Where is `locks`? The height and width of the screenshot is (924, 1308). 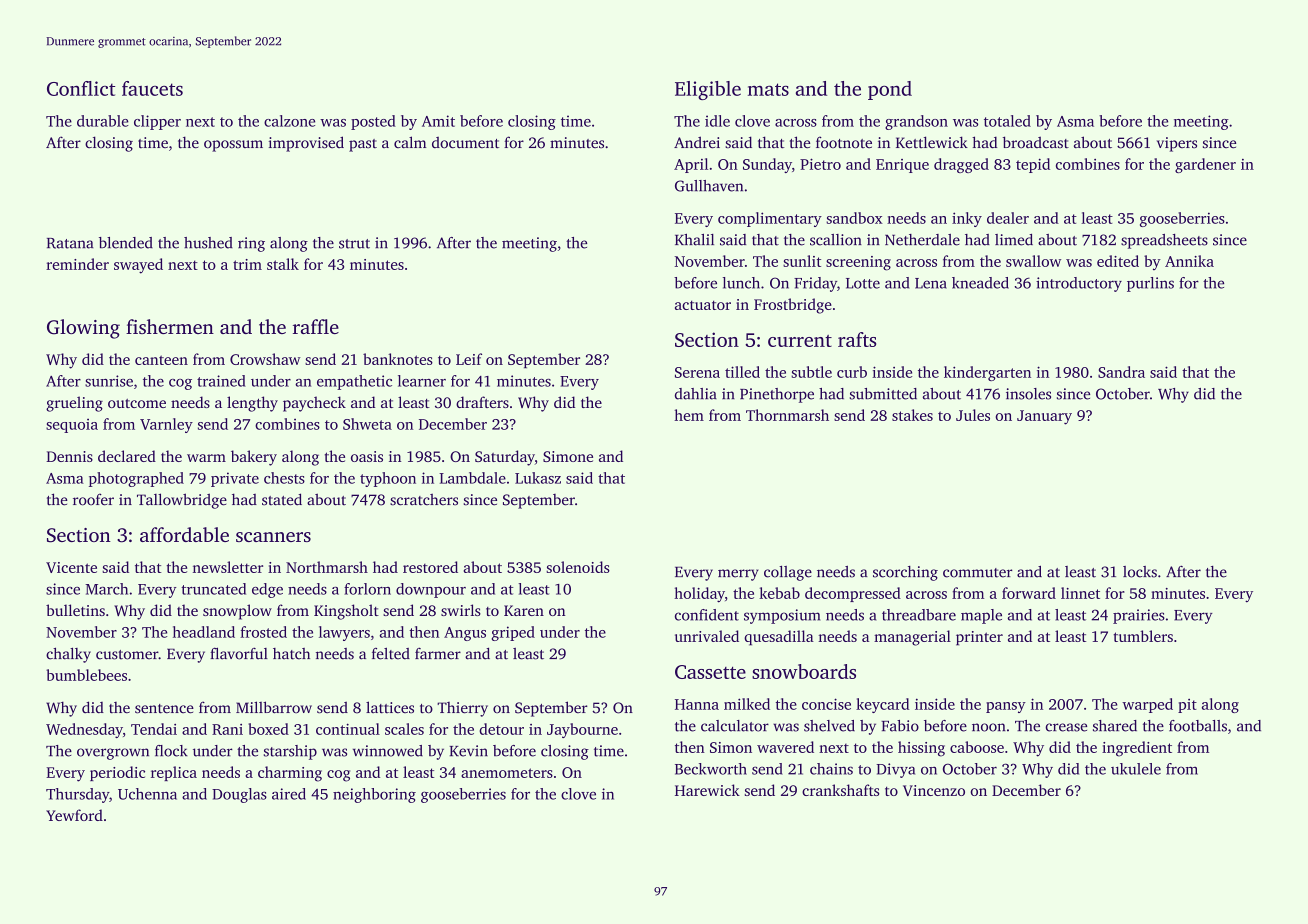 locks is located at coordinates (1140, 572).
